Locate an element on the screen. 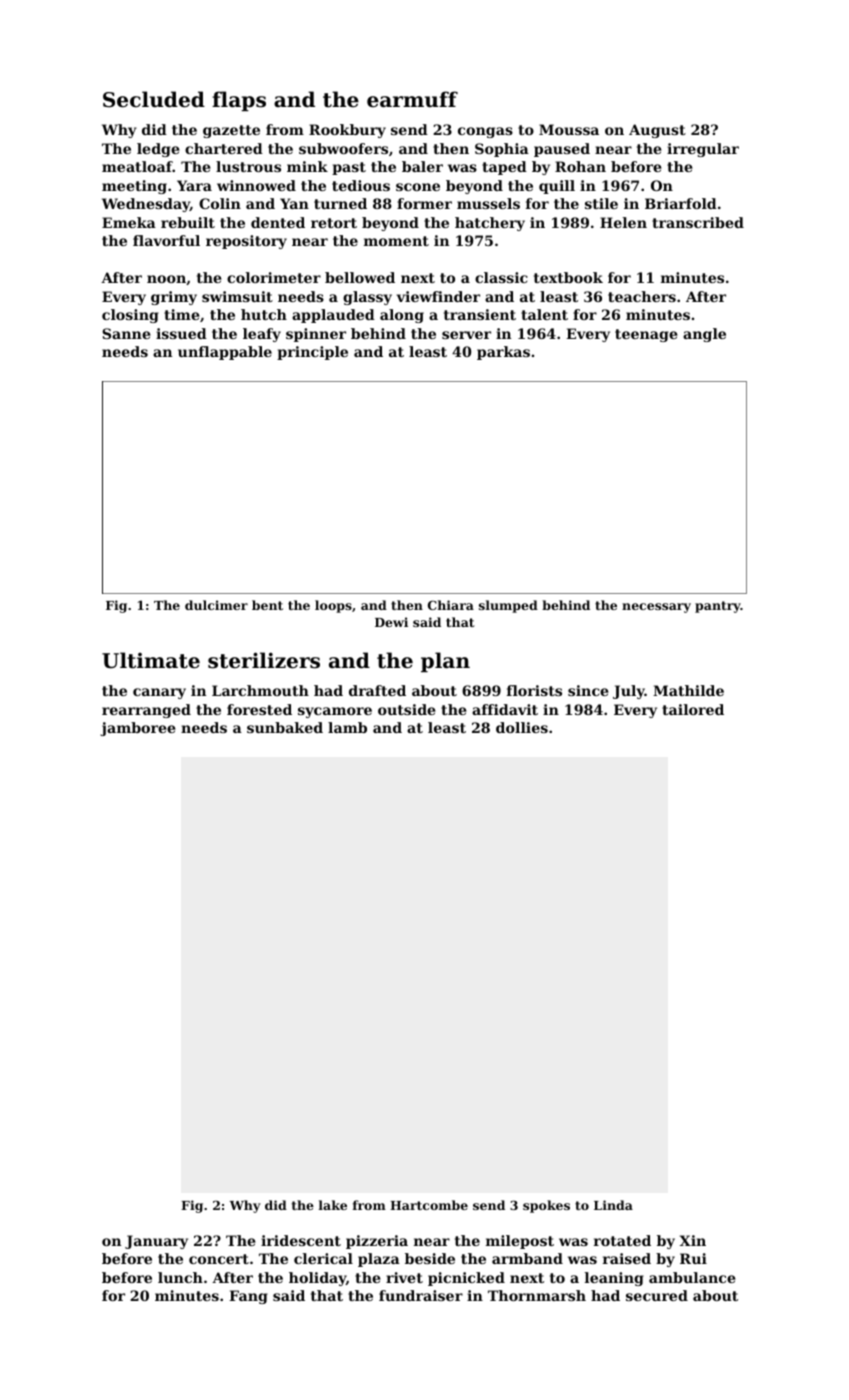 This screenshot has width=849, height=1400. lunch is located at coordinates (180, 1277).
